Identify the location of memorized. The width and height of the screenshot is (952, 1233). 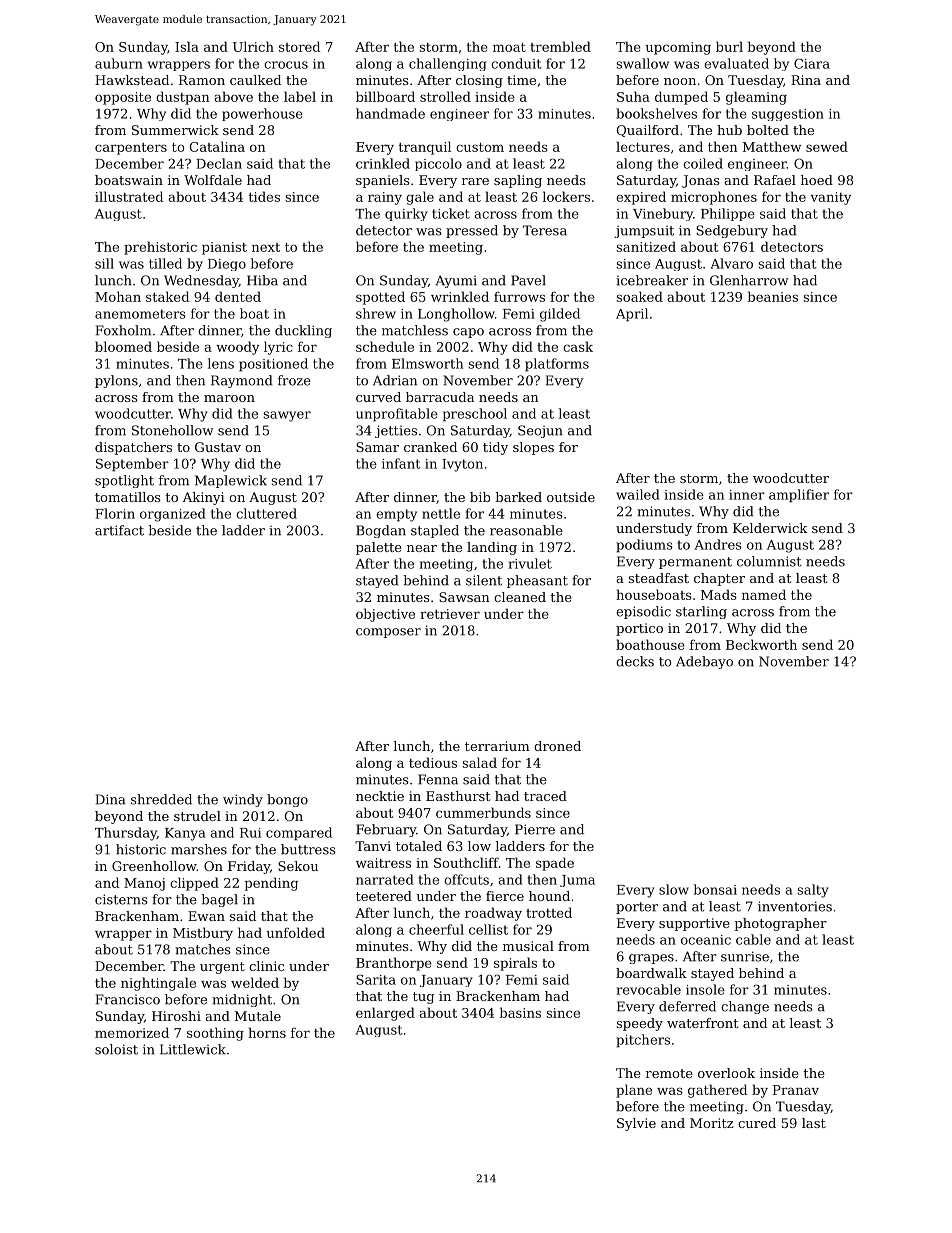
(132, 1032).
